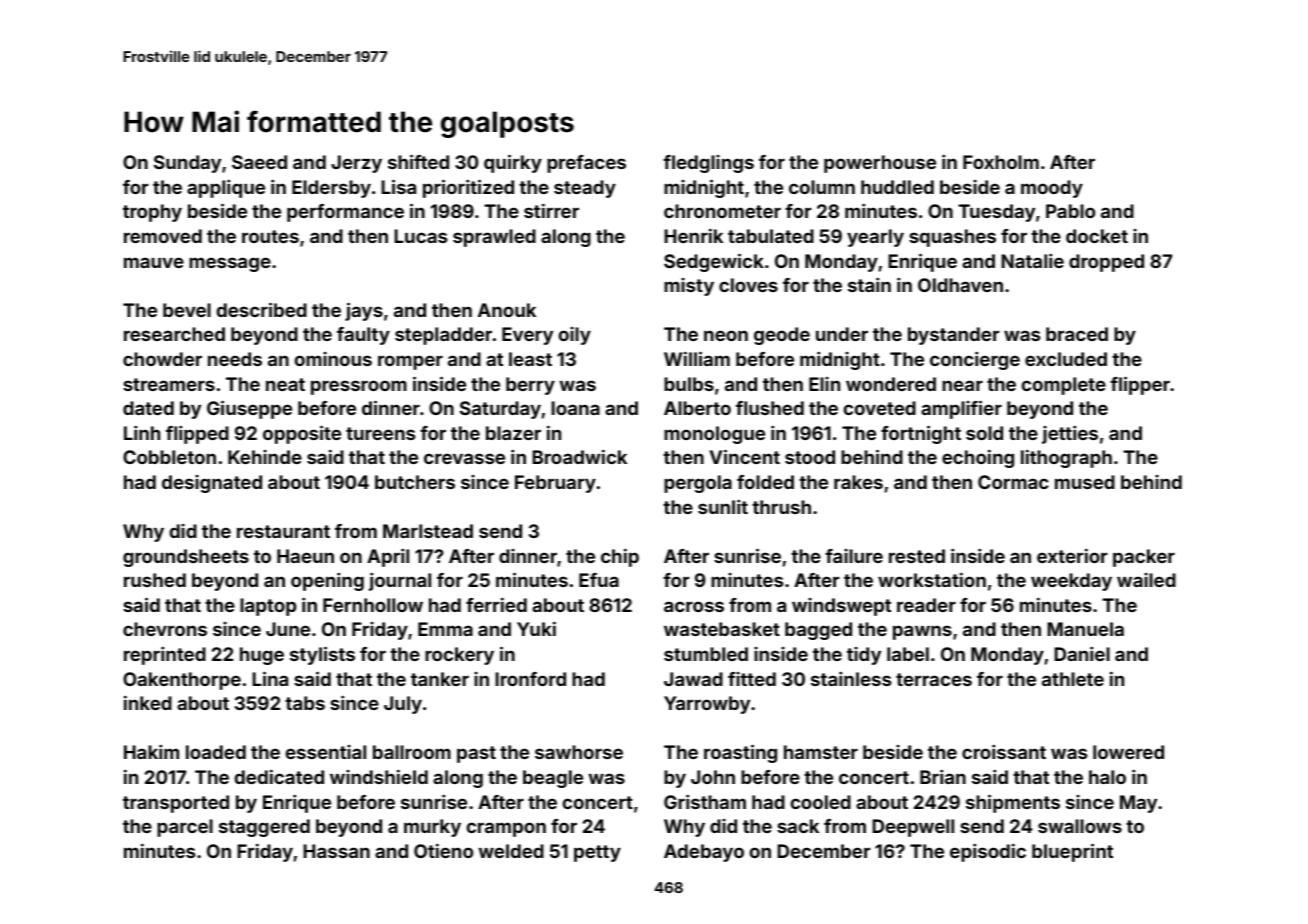  Describe the element at coordinates (620, 557) in the image. I see `chip` at that location.
